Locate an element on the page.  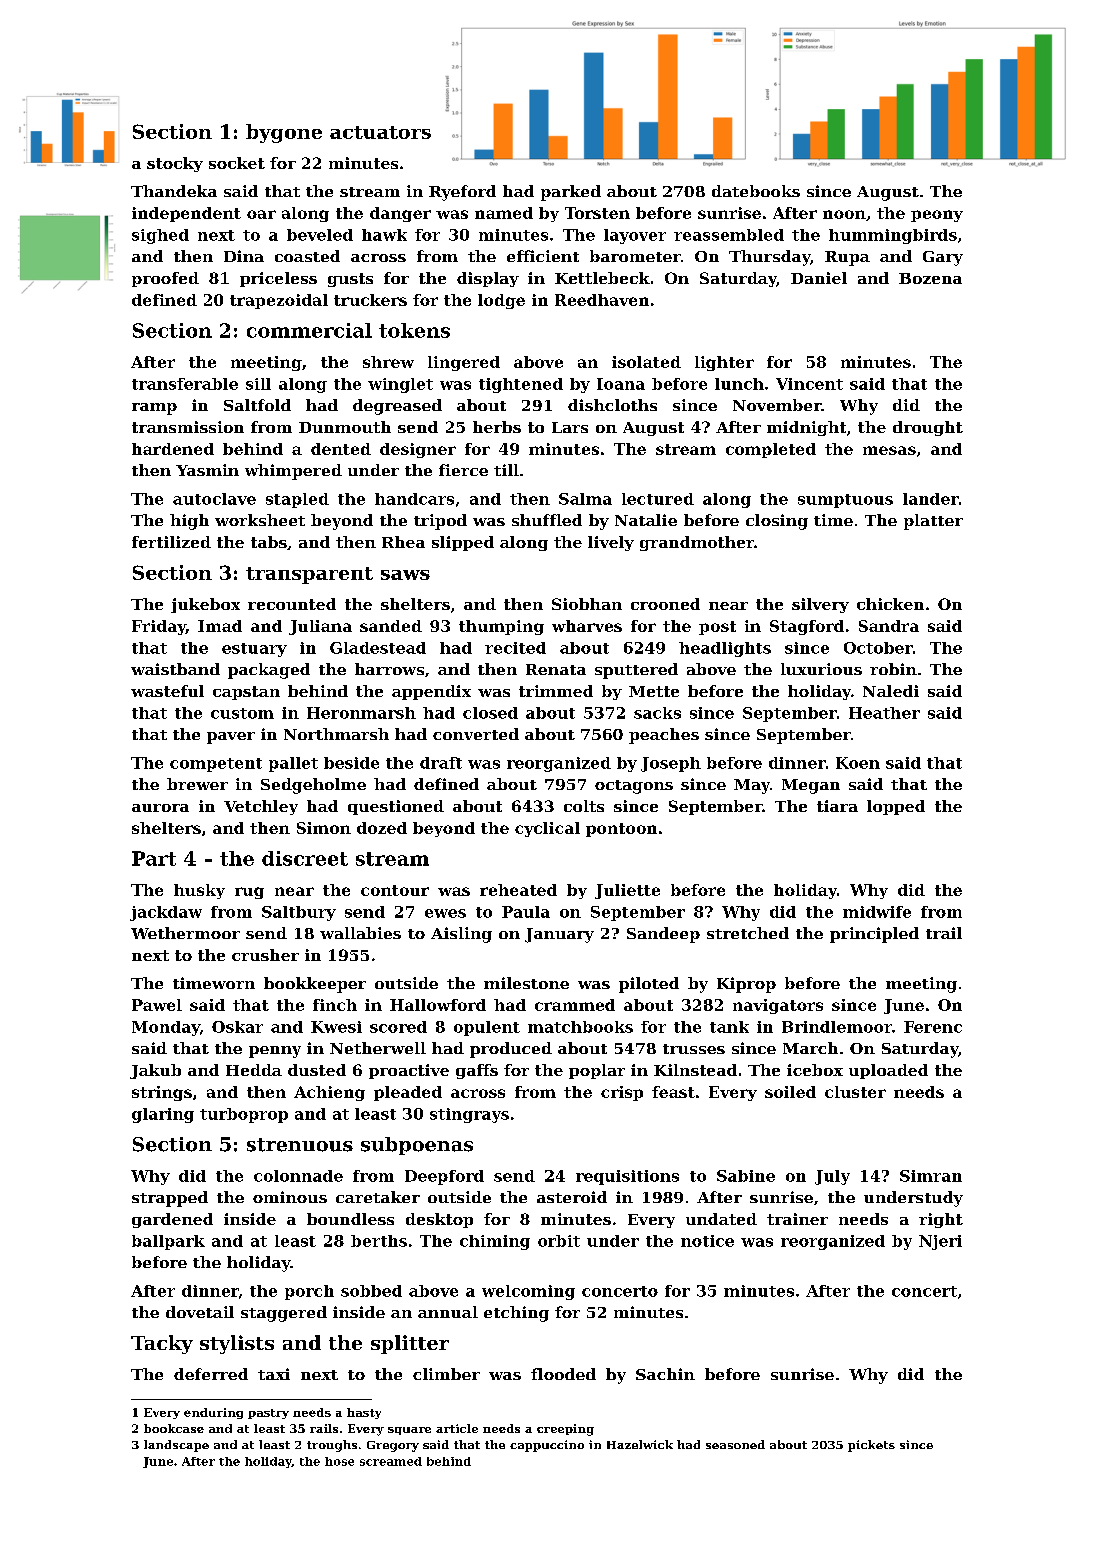
Aisling is located at coordinates (461, 935).
